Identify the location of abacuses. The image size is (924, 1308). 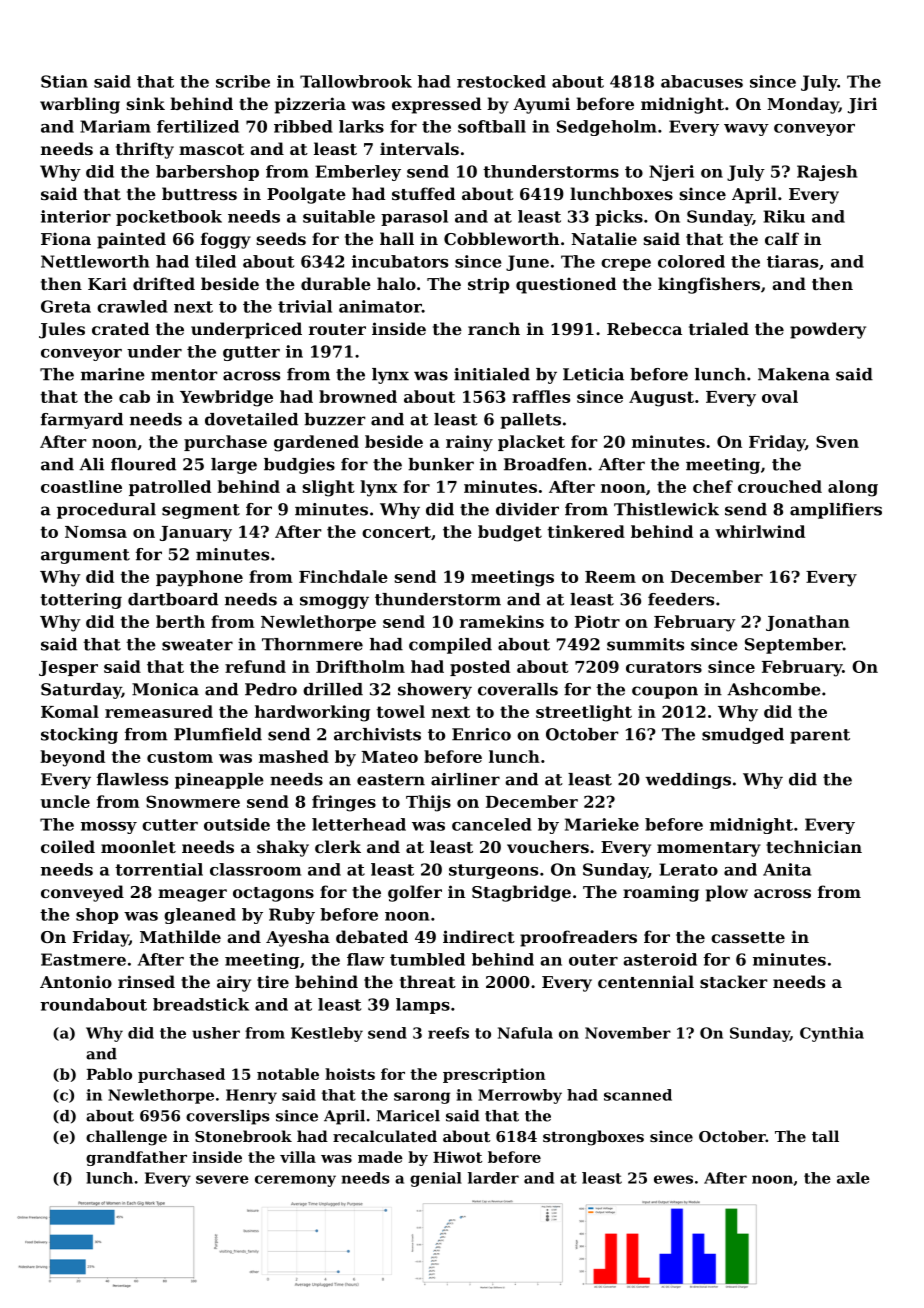
(702, 81).
